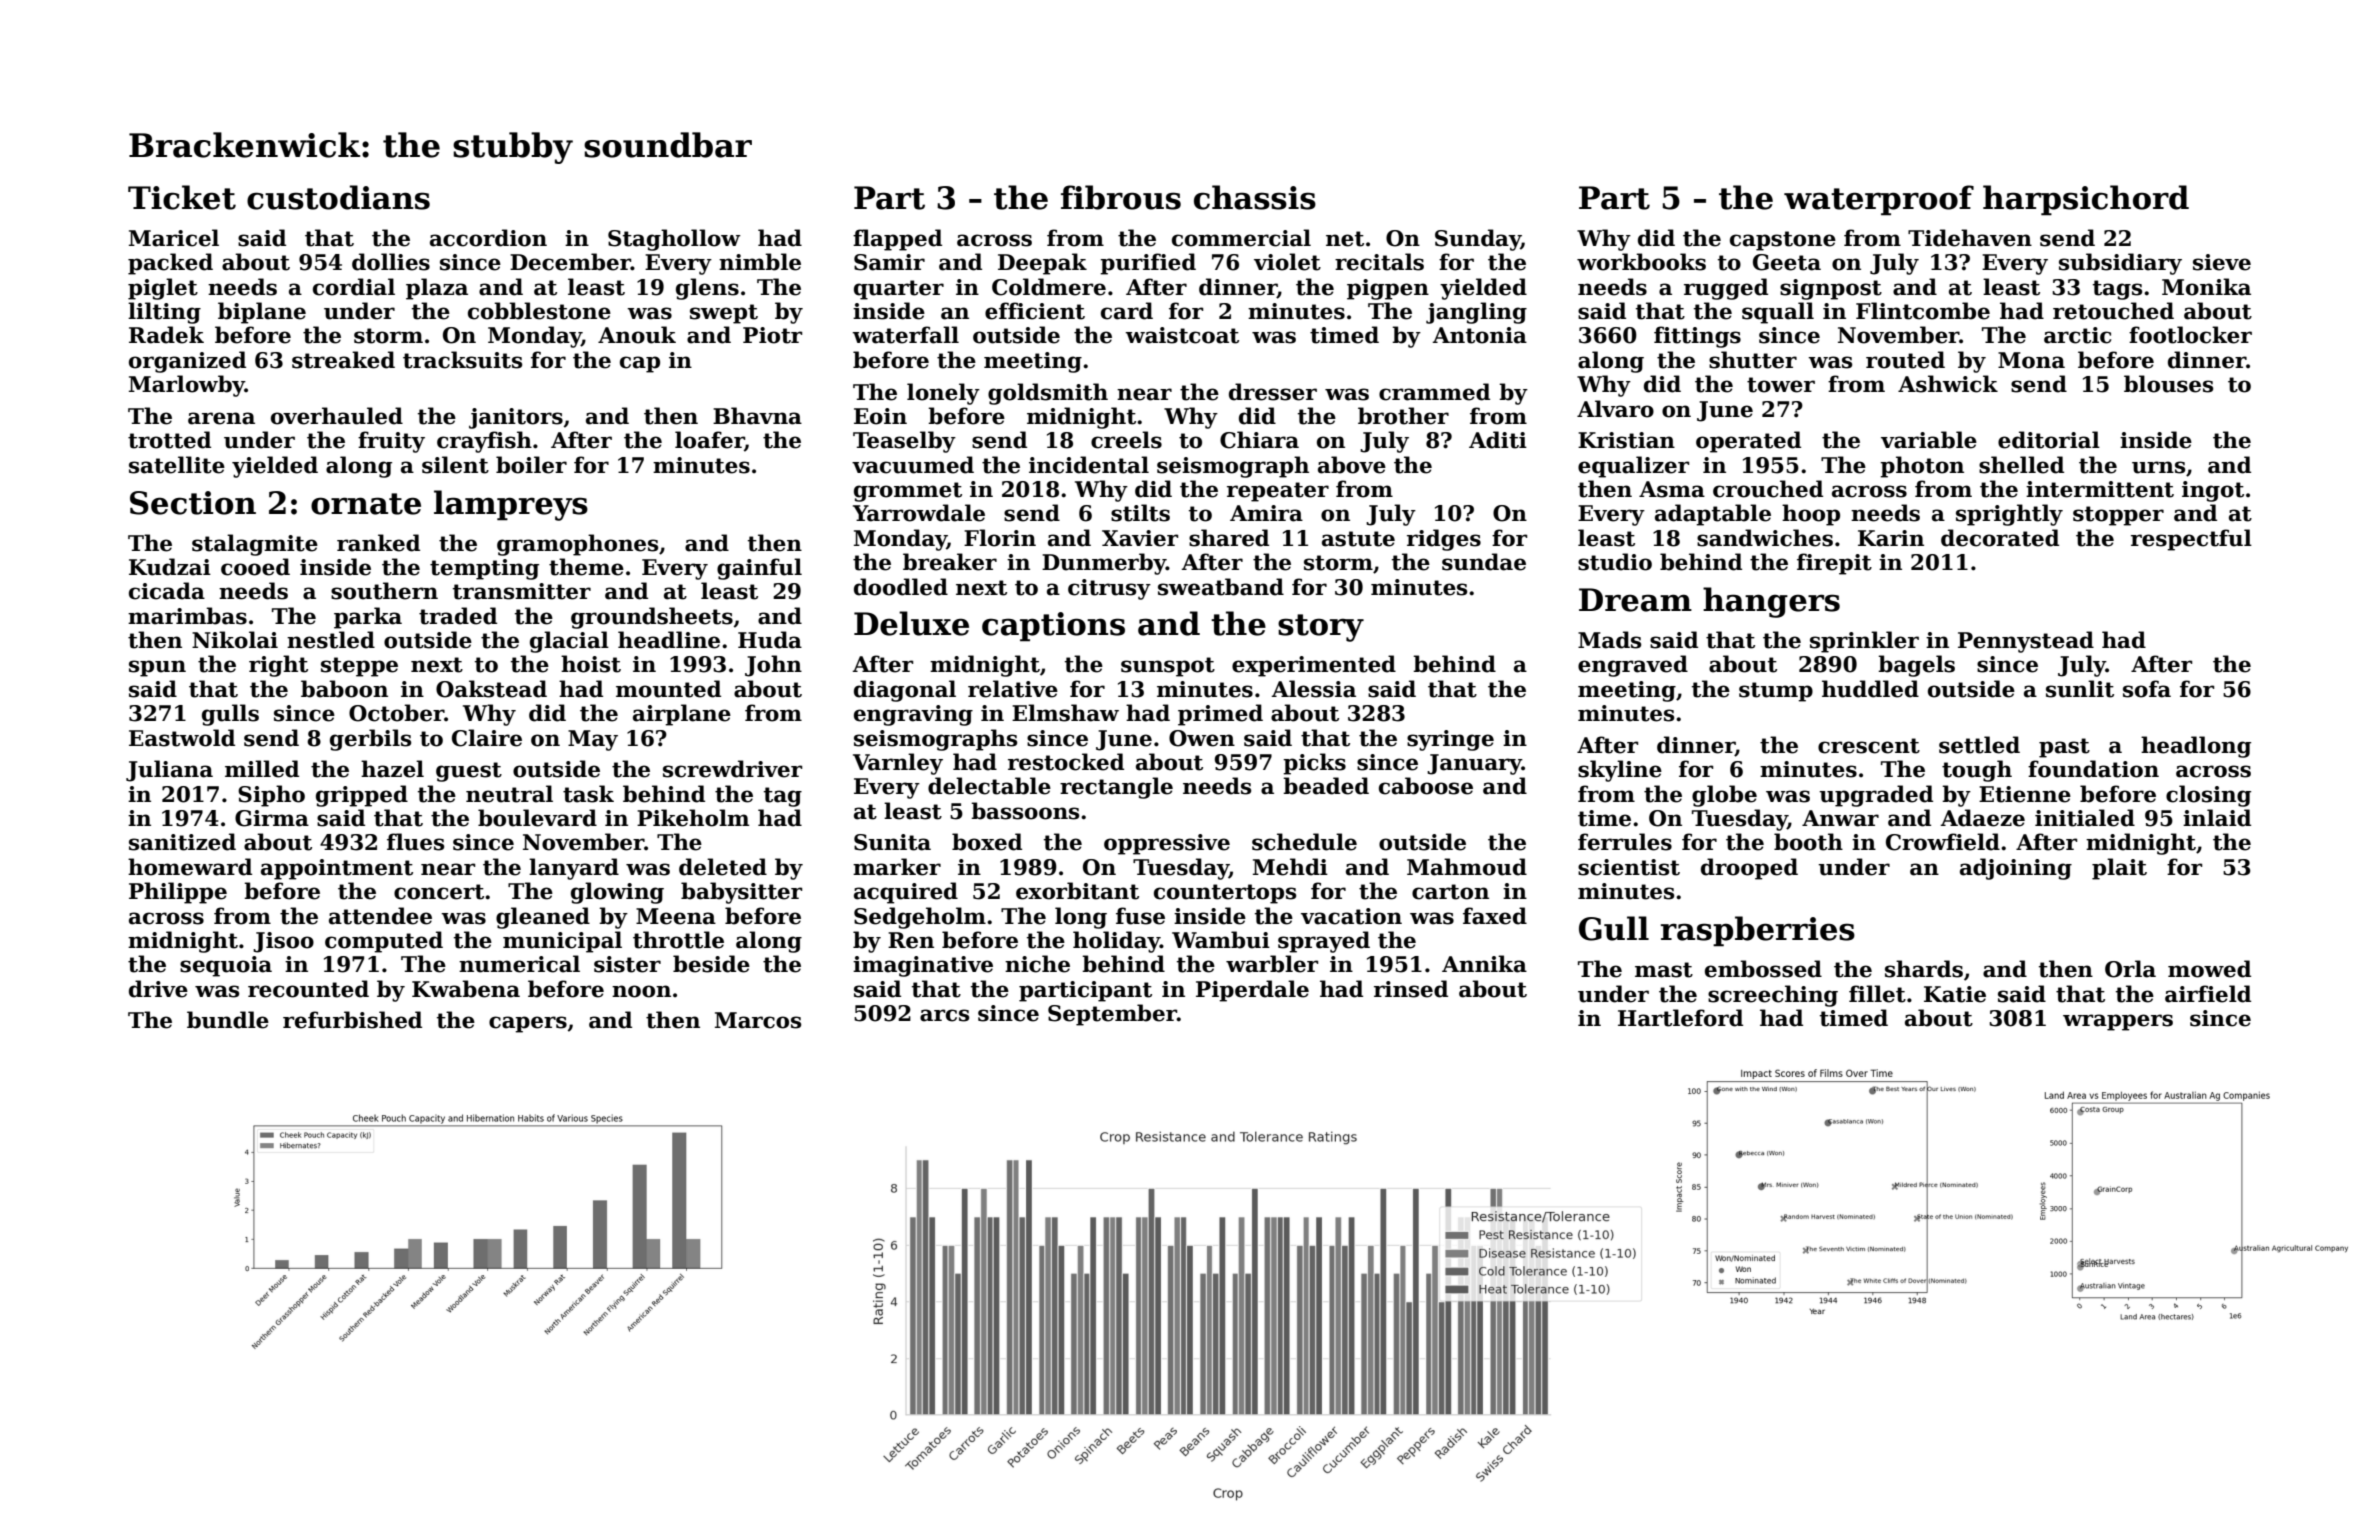 Image resolution: width=2380 pixels, height=1540 pixels. I want to click on satellite, so click(177, 465).
